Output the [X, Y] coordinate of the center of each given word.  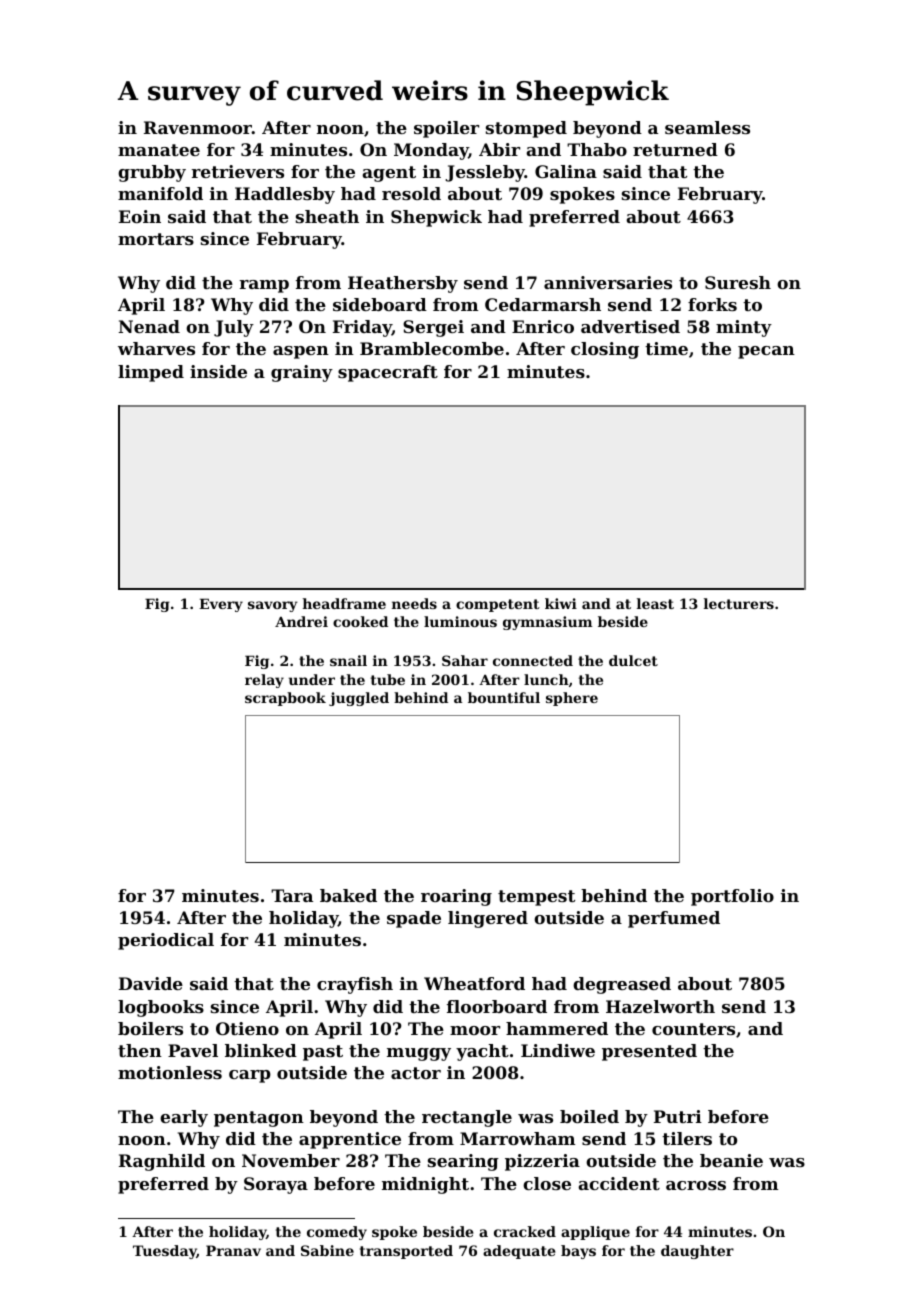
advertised [630, 326]
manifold [160, 193]
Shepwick [436, 218]
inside [218, 371]
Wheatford [474, 983]
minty [744, 328]
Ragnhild [162, 1162]
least [655, 603]
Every [221, 605]
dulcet [633, 660]
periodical [166, 941]
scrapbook [285, 699]
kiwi [561, 603]
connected [533, 660]
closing [605, 350]
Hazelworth [660, 1006]
